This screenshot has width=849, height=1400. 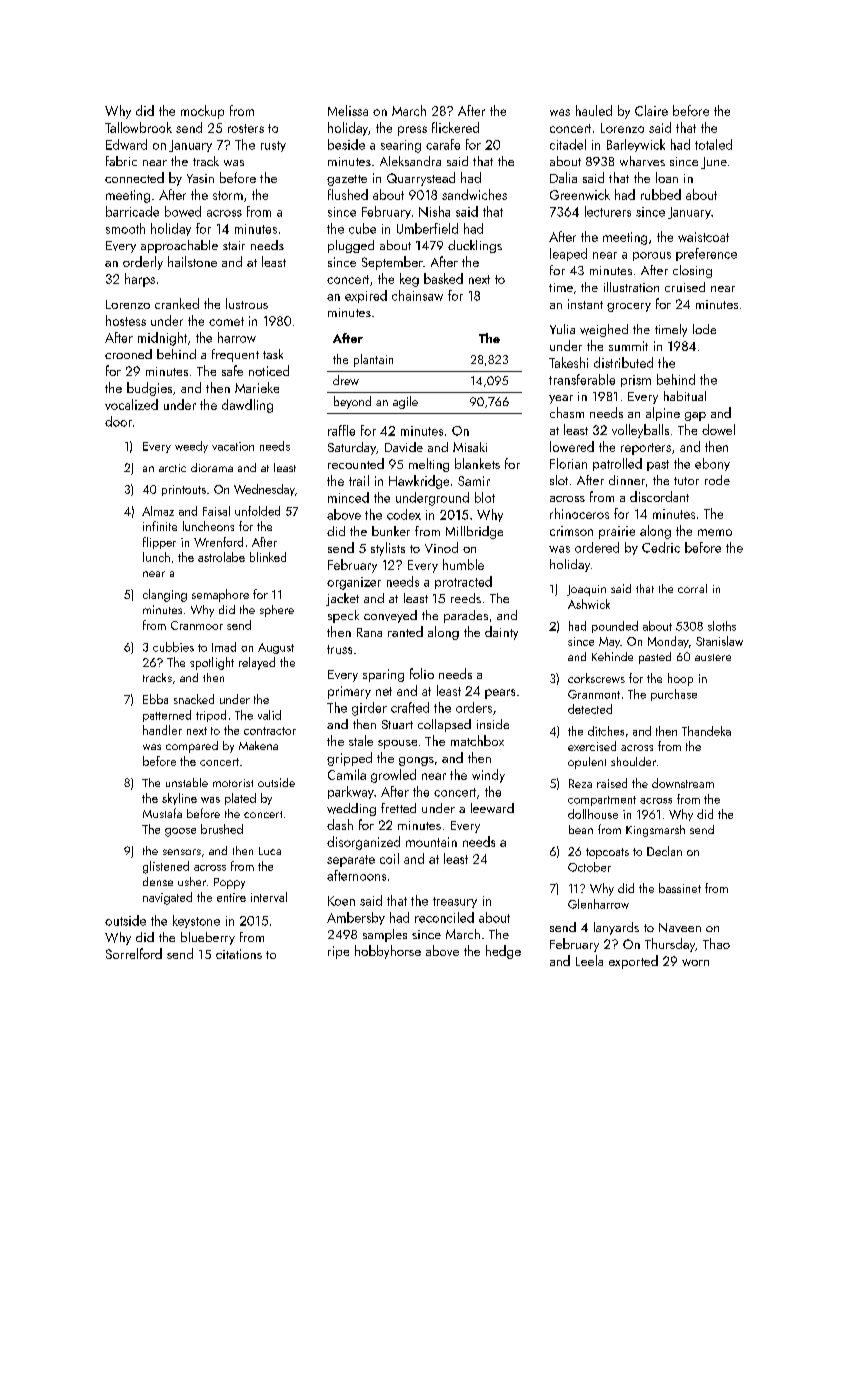 What do you see at coordinates (503, 952) in the screenshot?
I see `hedge` at bounding box center [503, 952].
